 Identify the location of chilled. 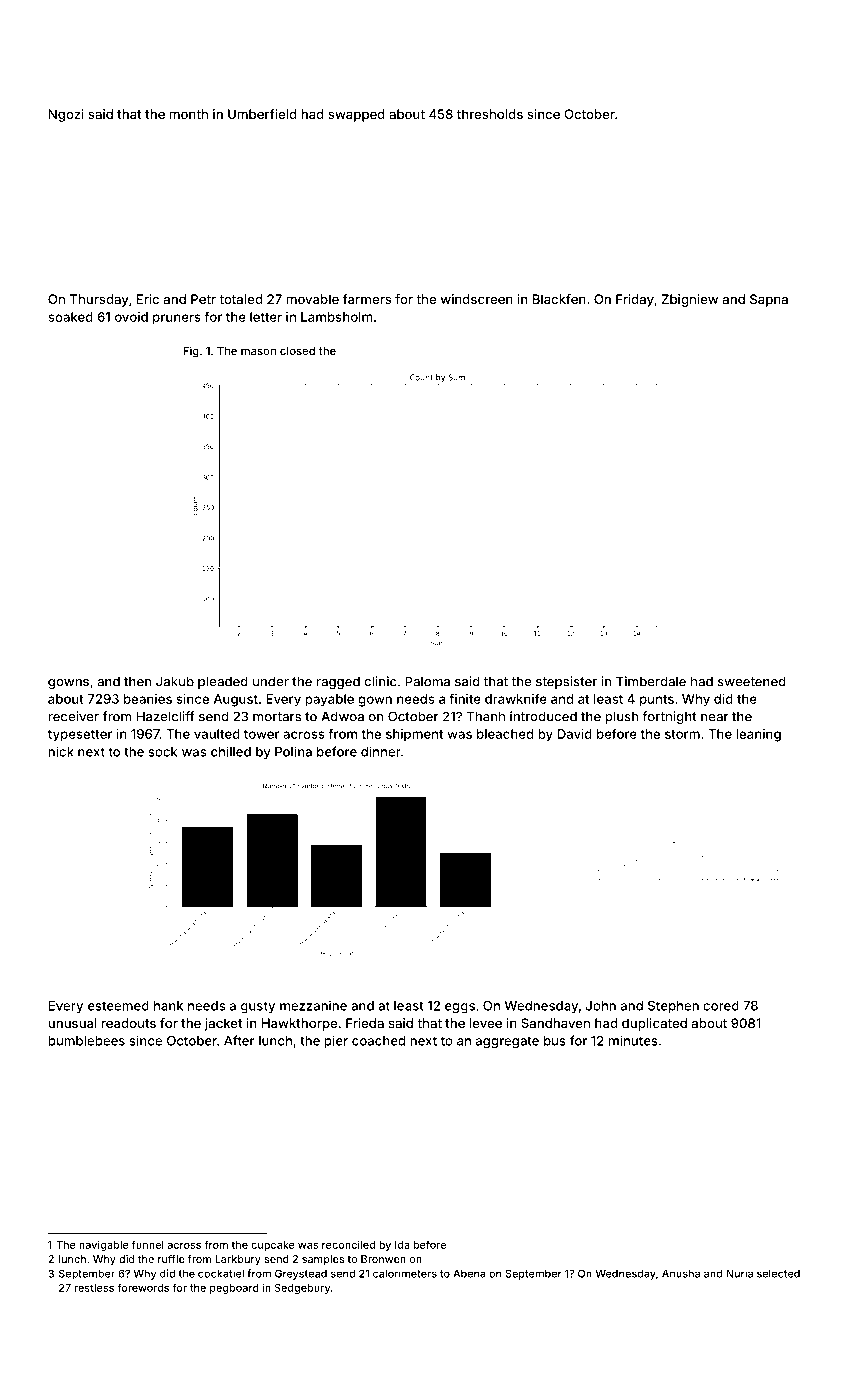
(231, 751).
